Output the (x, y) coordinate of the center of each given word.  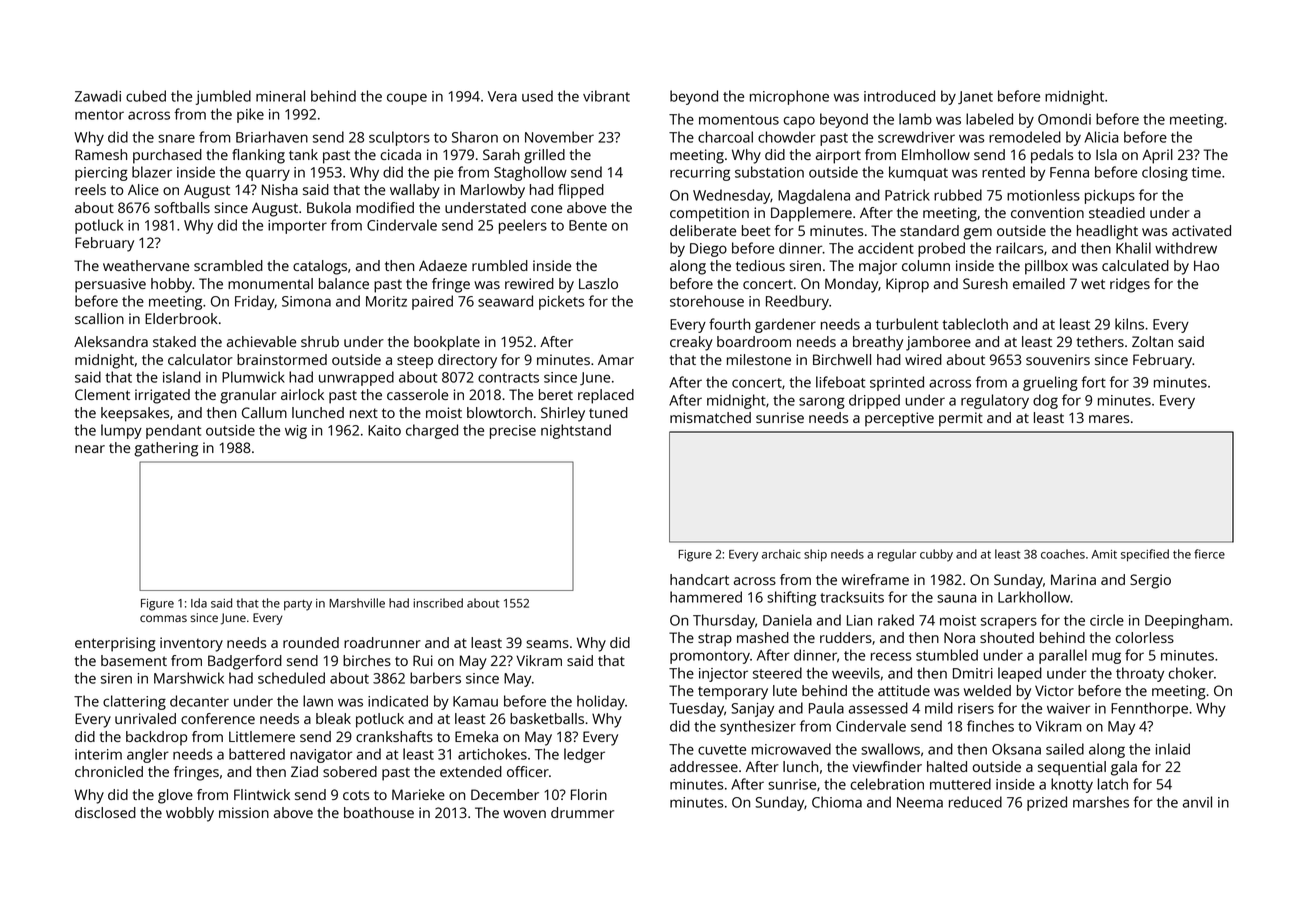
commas (163, 618)
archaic (781, 554)
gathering (166, 449)
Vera (502, 96)
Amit (1104, 554)
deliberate (703, 230)
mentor (99, 115)
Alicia (1101, 137)
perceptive (899, 419)
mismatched (710, 417)
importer (297, 227)
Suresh (985, 283)
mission (244, 812)
